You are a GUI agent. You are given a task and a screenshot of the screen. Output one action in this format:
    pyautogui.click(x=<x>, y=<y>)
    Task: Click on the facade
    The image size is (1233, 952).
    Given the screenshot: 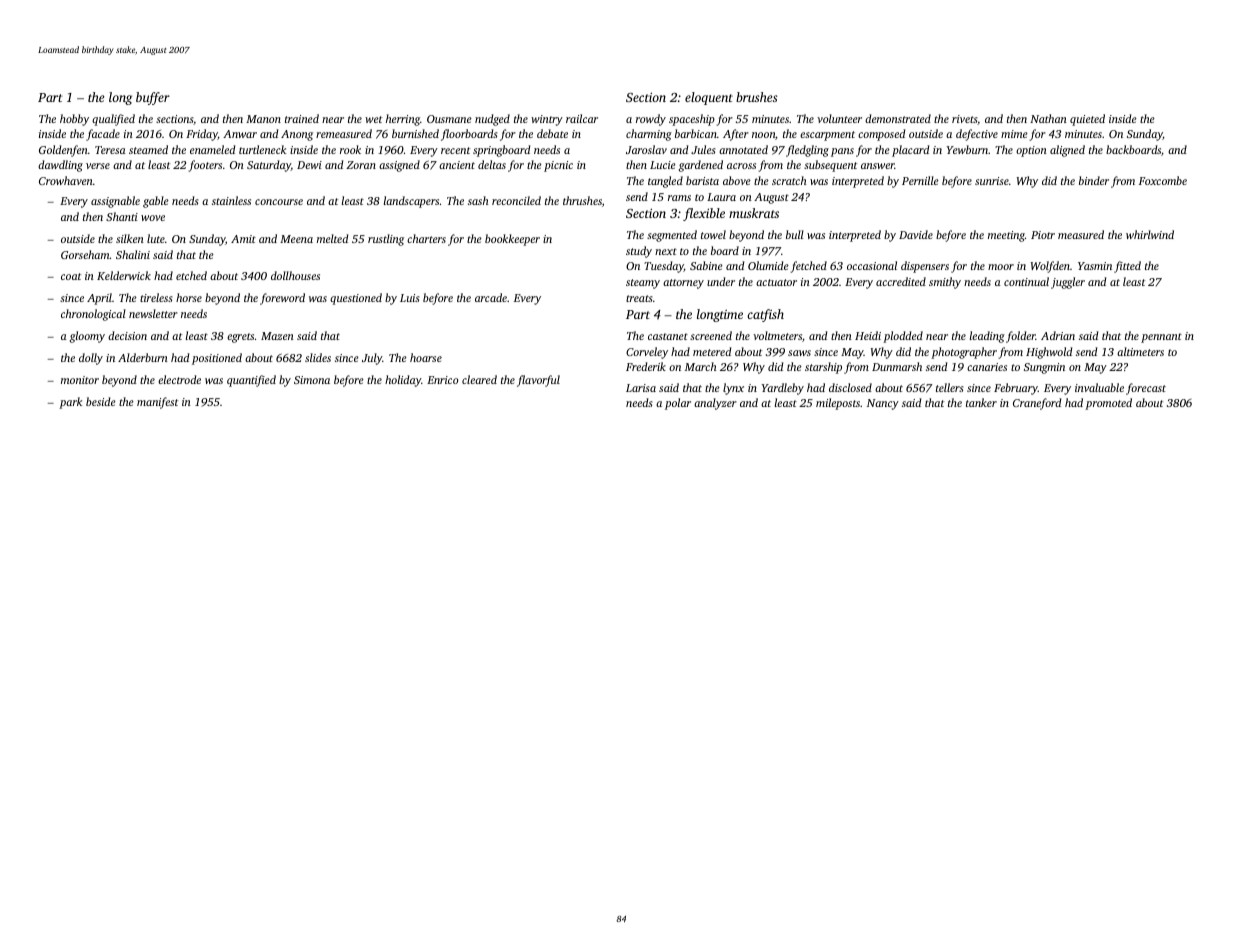 What is the action you would take?
    pyautogui.click(x=103, y=135)
